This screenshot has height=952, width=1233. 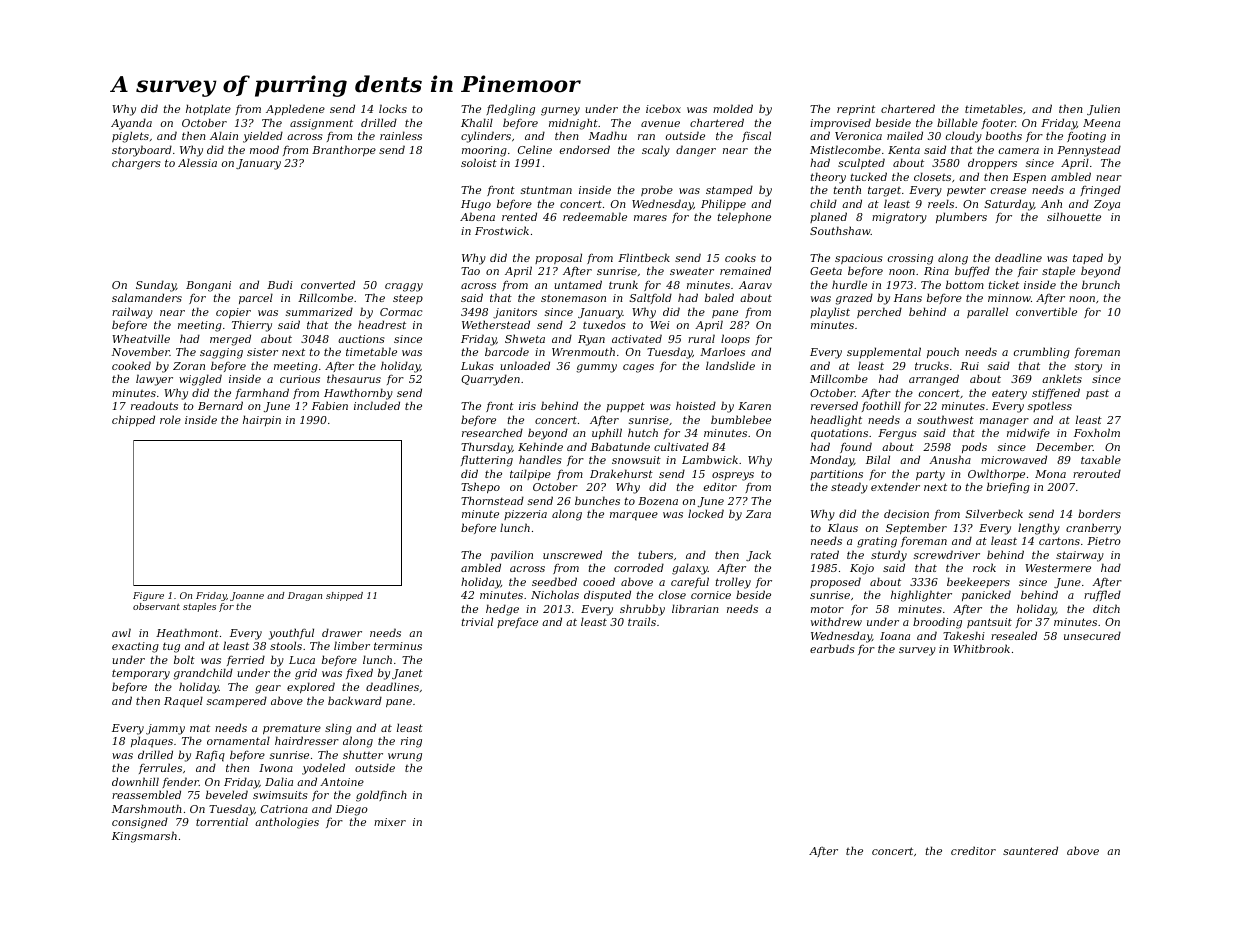 I want to click on hedge, so click(x=502, y=610).
